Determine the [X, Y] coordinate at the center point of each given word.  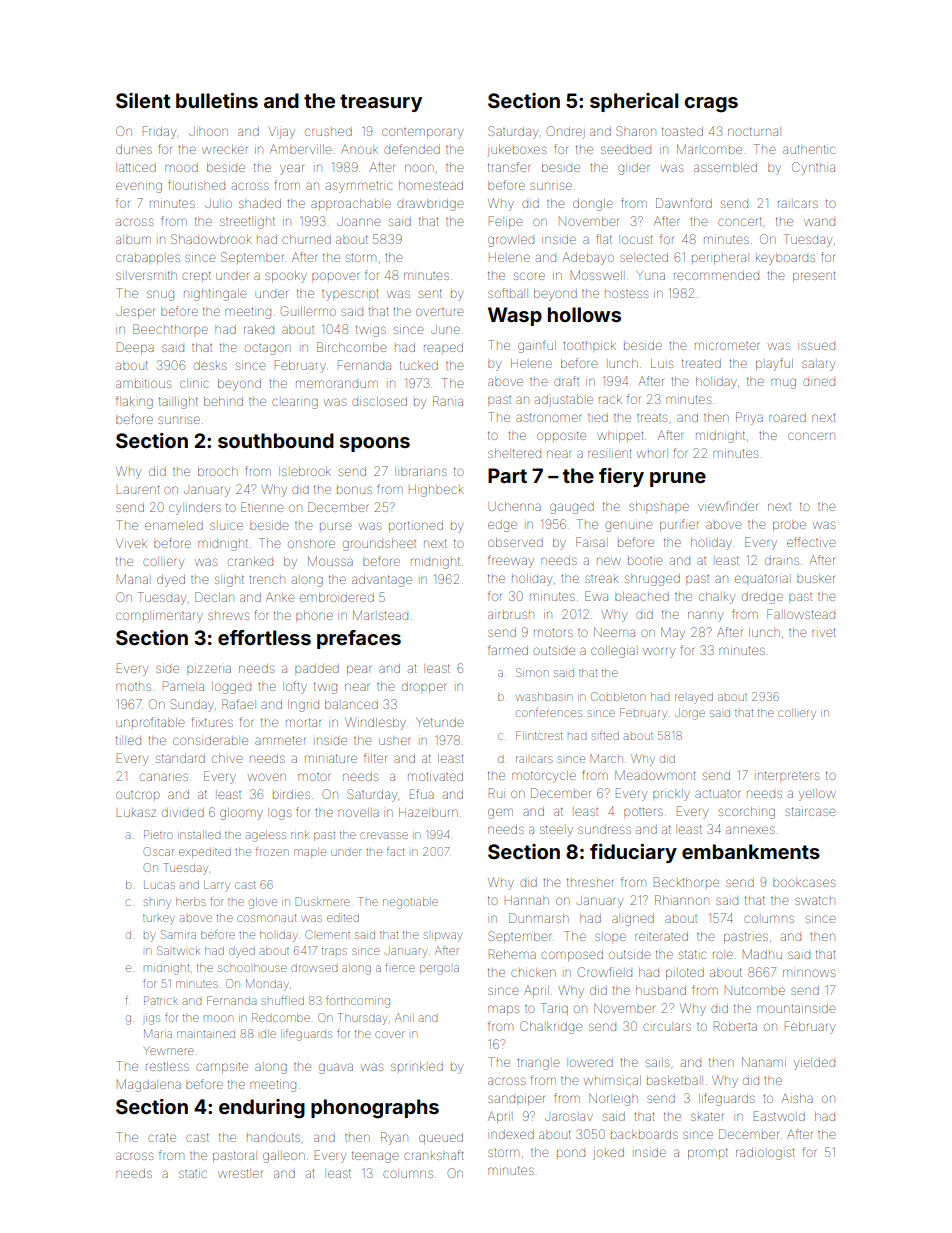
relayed [694, 698]
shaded [260, 203]
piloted [685, 973]
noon [419, 168]
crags [711, 105]
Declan [214, 597]
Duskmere [322, 901]
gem [500, 813]
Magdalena [149, 1085]
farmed [508, 650]
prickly [671, 795]
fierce [400, 967]
